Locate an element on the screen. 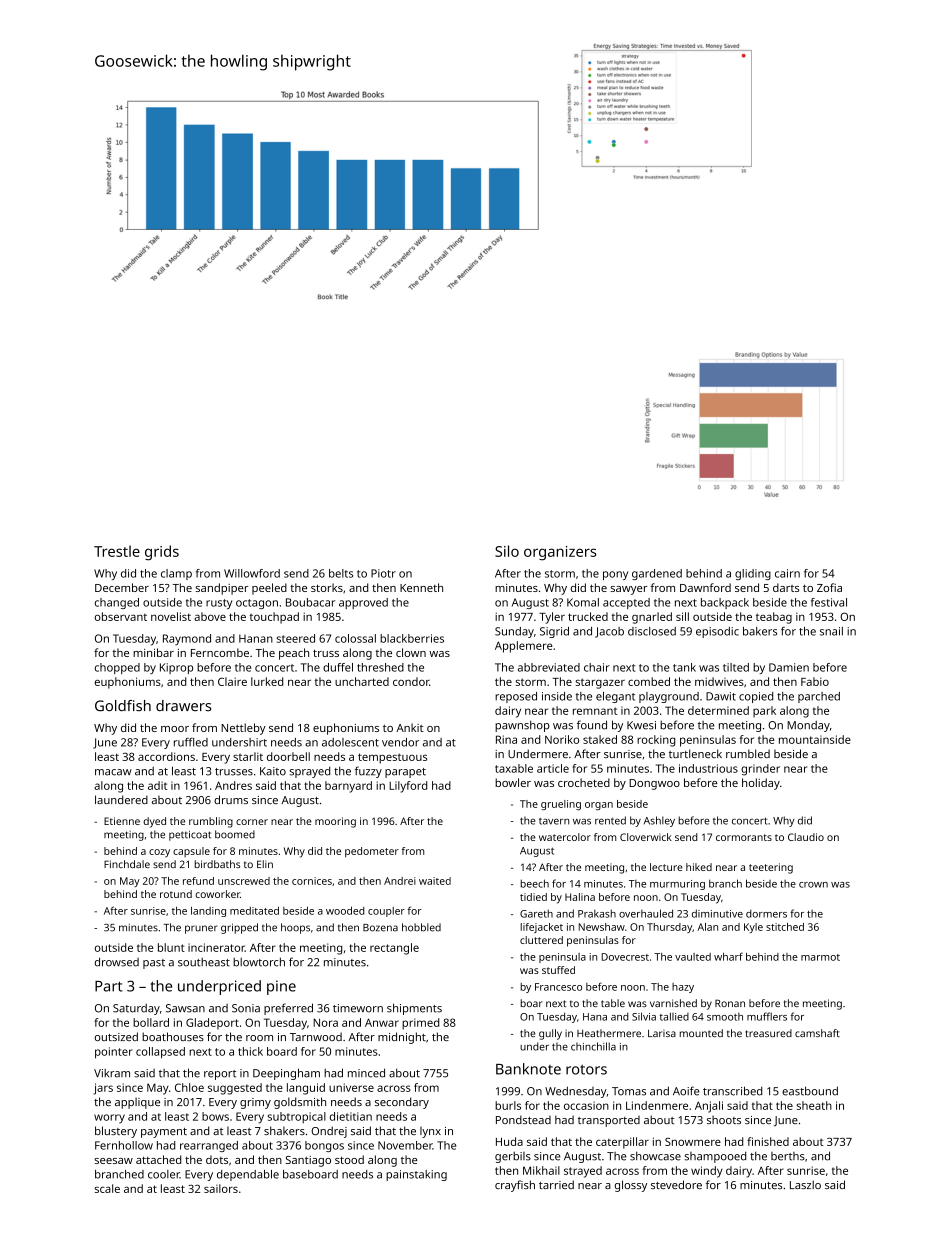 Image resolution: width=952 pixels, height=1233 pixels. cairn is located at coordinates (787, 573).
